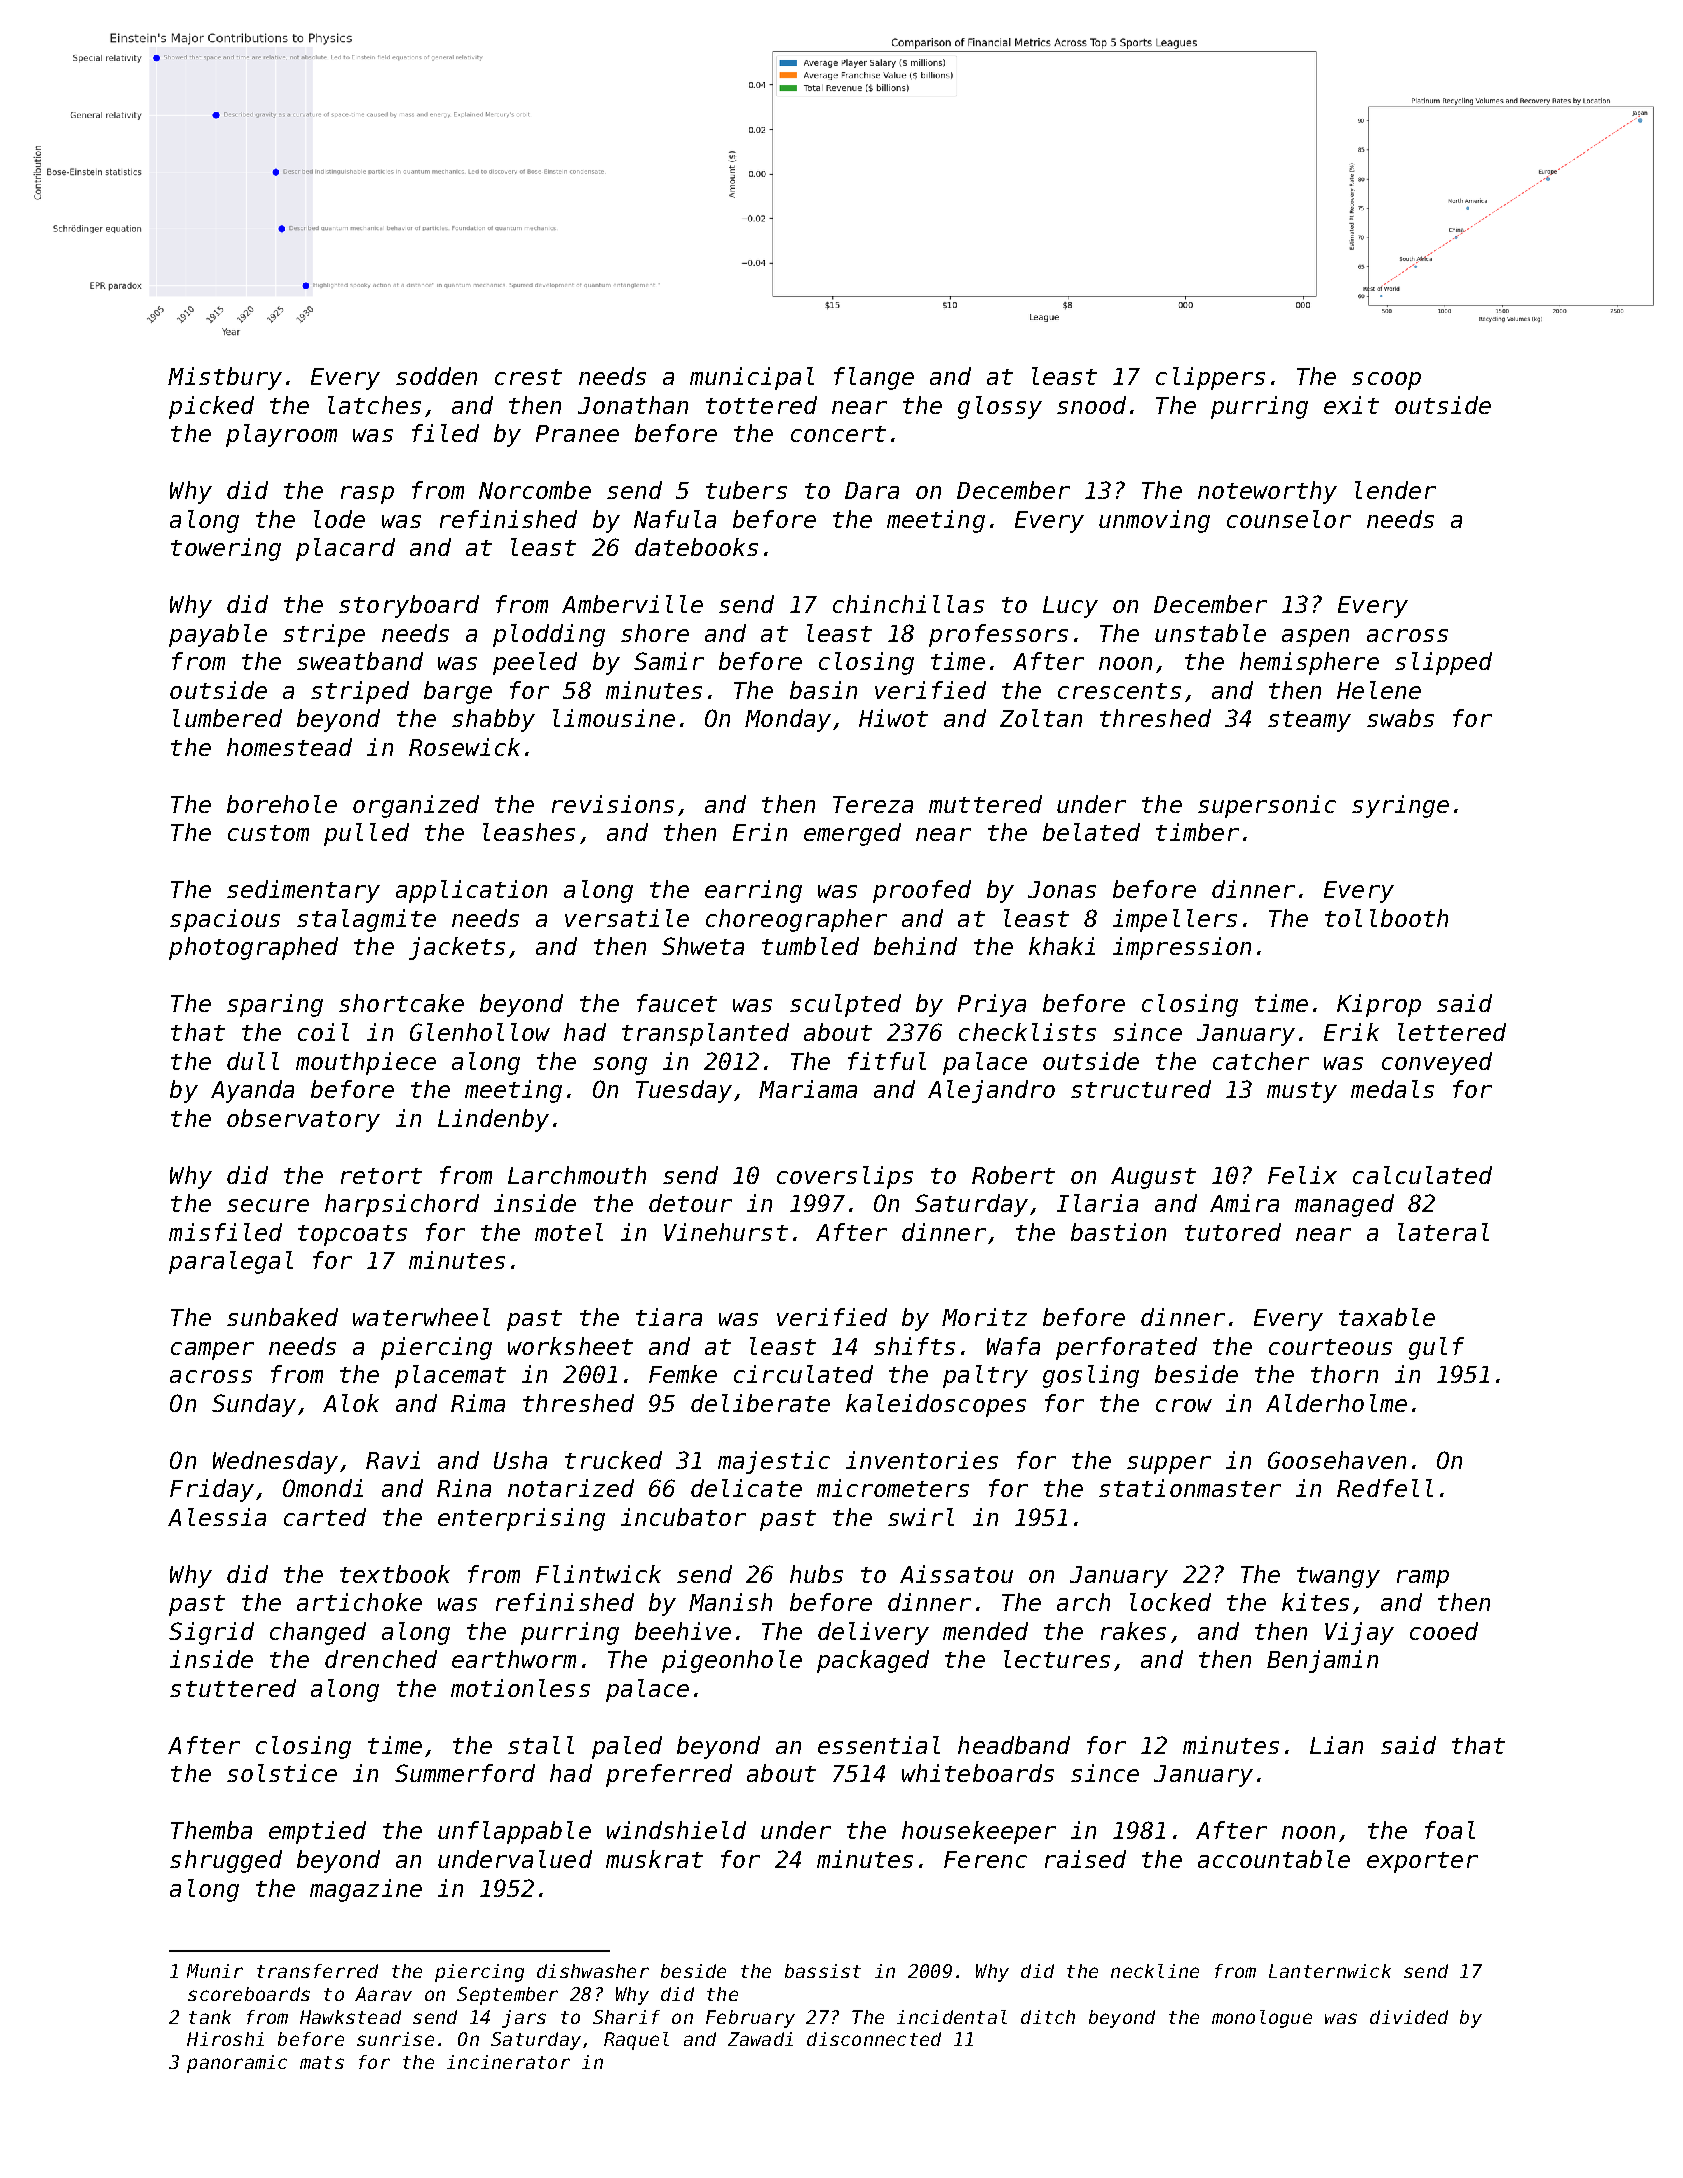 Image resolution: width=1683 pixels, height=2178 pixels. I want to click on scoop, so click(1386, 381).
